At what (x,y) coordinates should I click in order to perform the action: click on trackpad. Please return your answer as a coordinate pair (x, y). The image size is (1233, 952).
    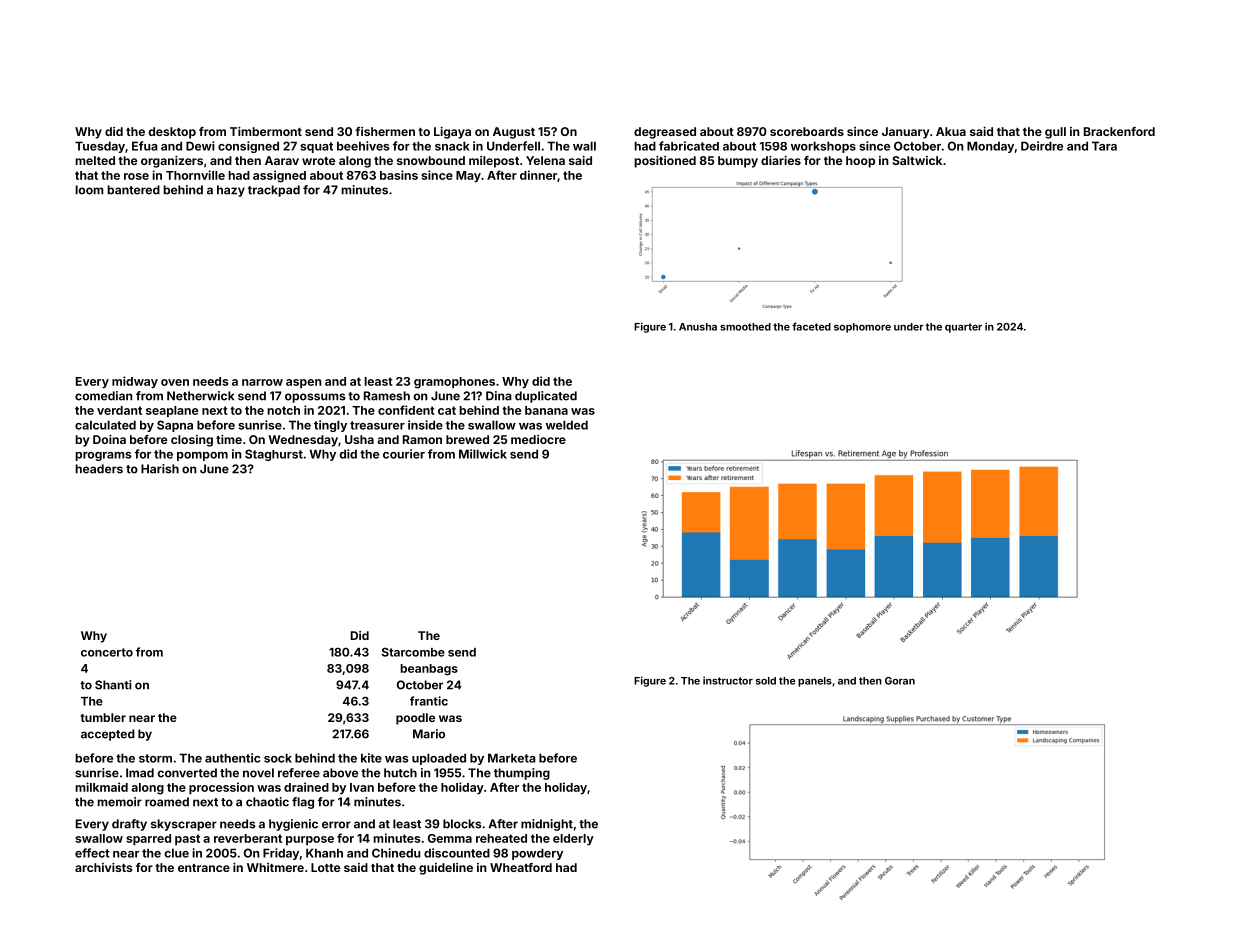
    Looking at the image, I should click on (274, 191).
